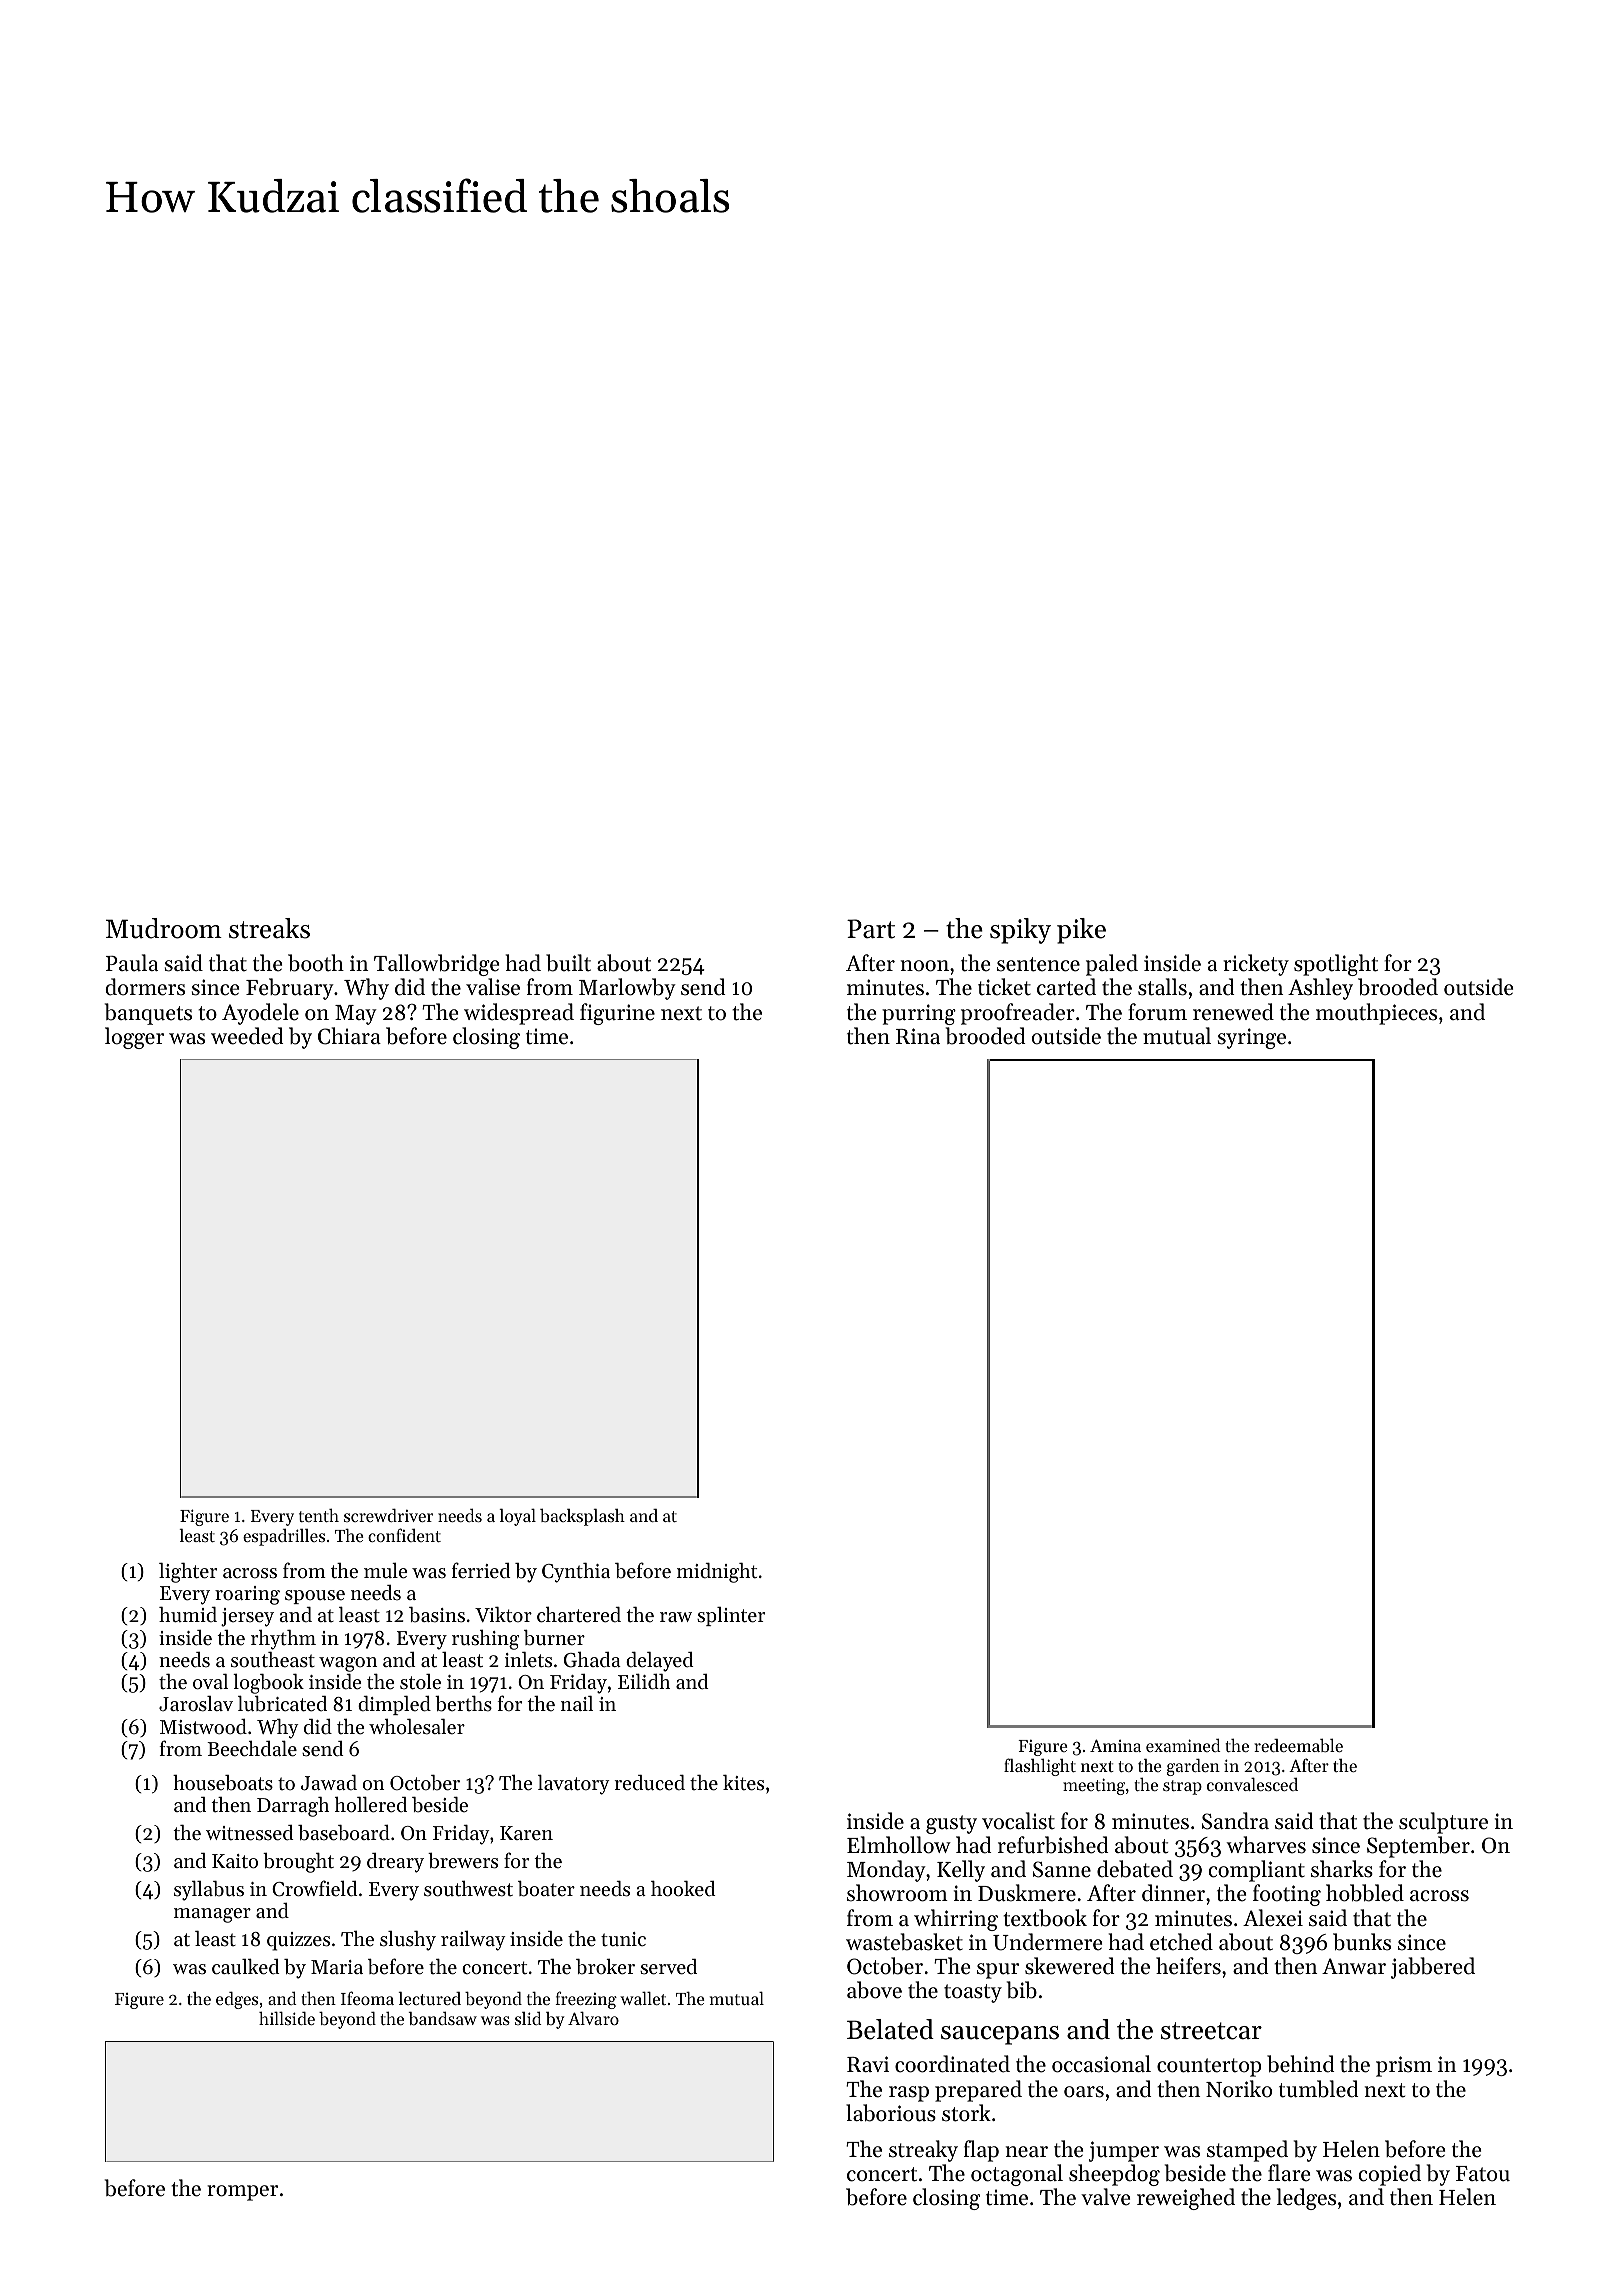  What do you see at coordinates (731, 1616) in the image?
I see `splinter` at bounding box center [731, 1616].
